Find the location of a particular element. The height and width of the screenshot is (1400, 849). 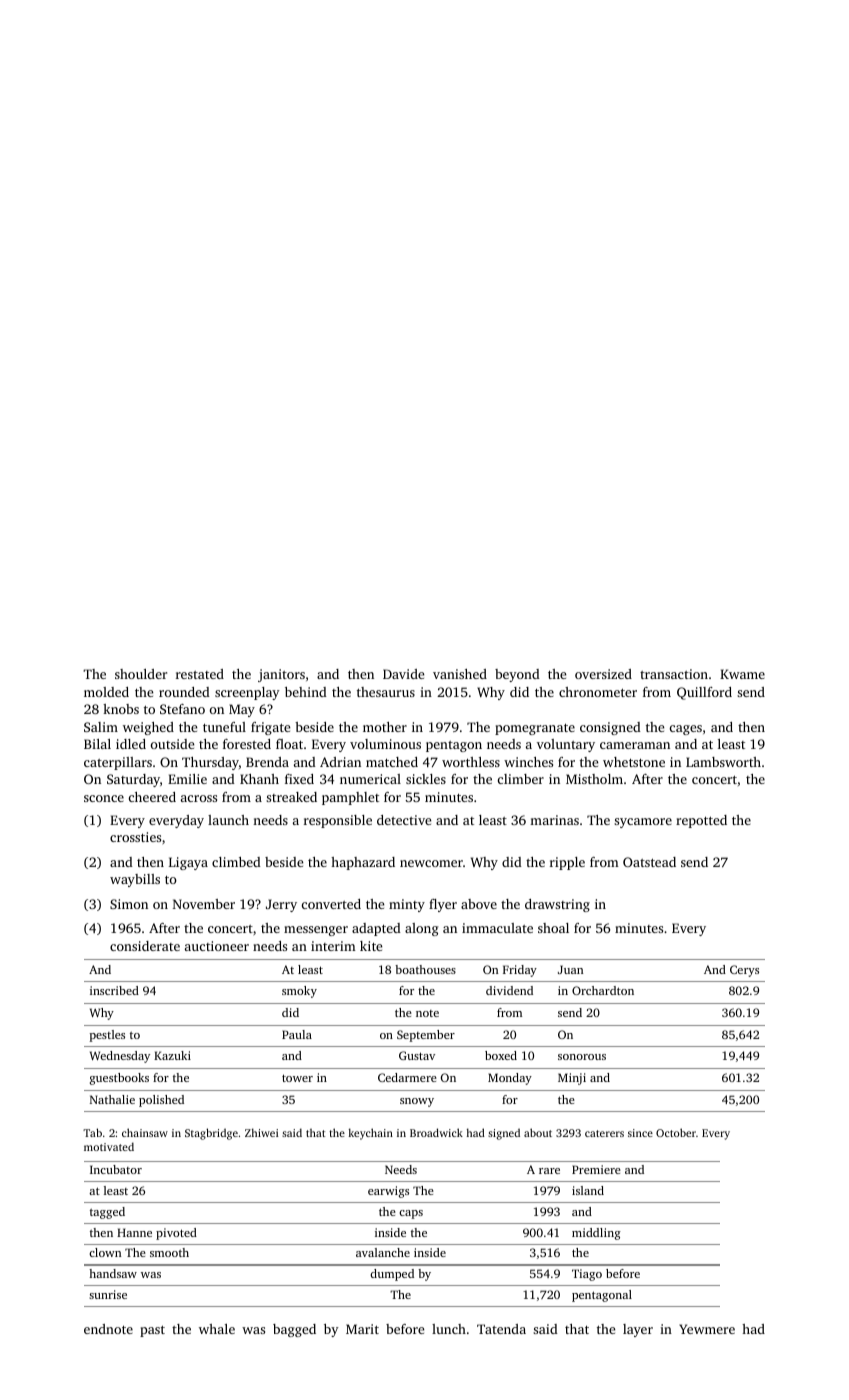

Nathalie is located at coordinates (112, 1099).
